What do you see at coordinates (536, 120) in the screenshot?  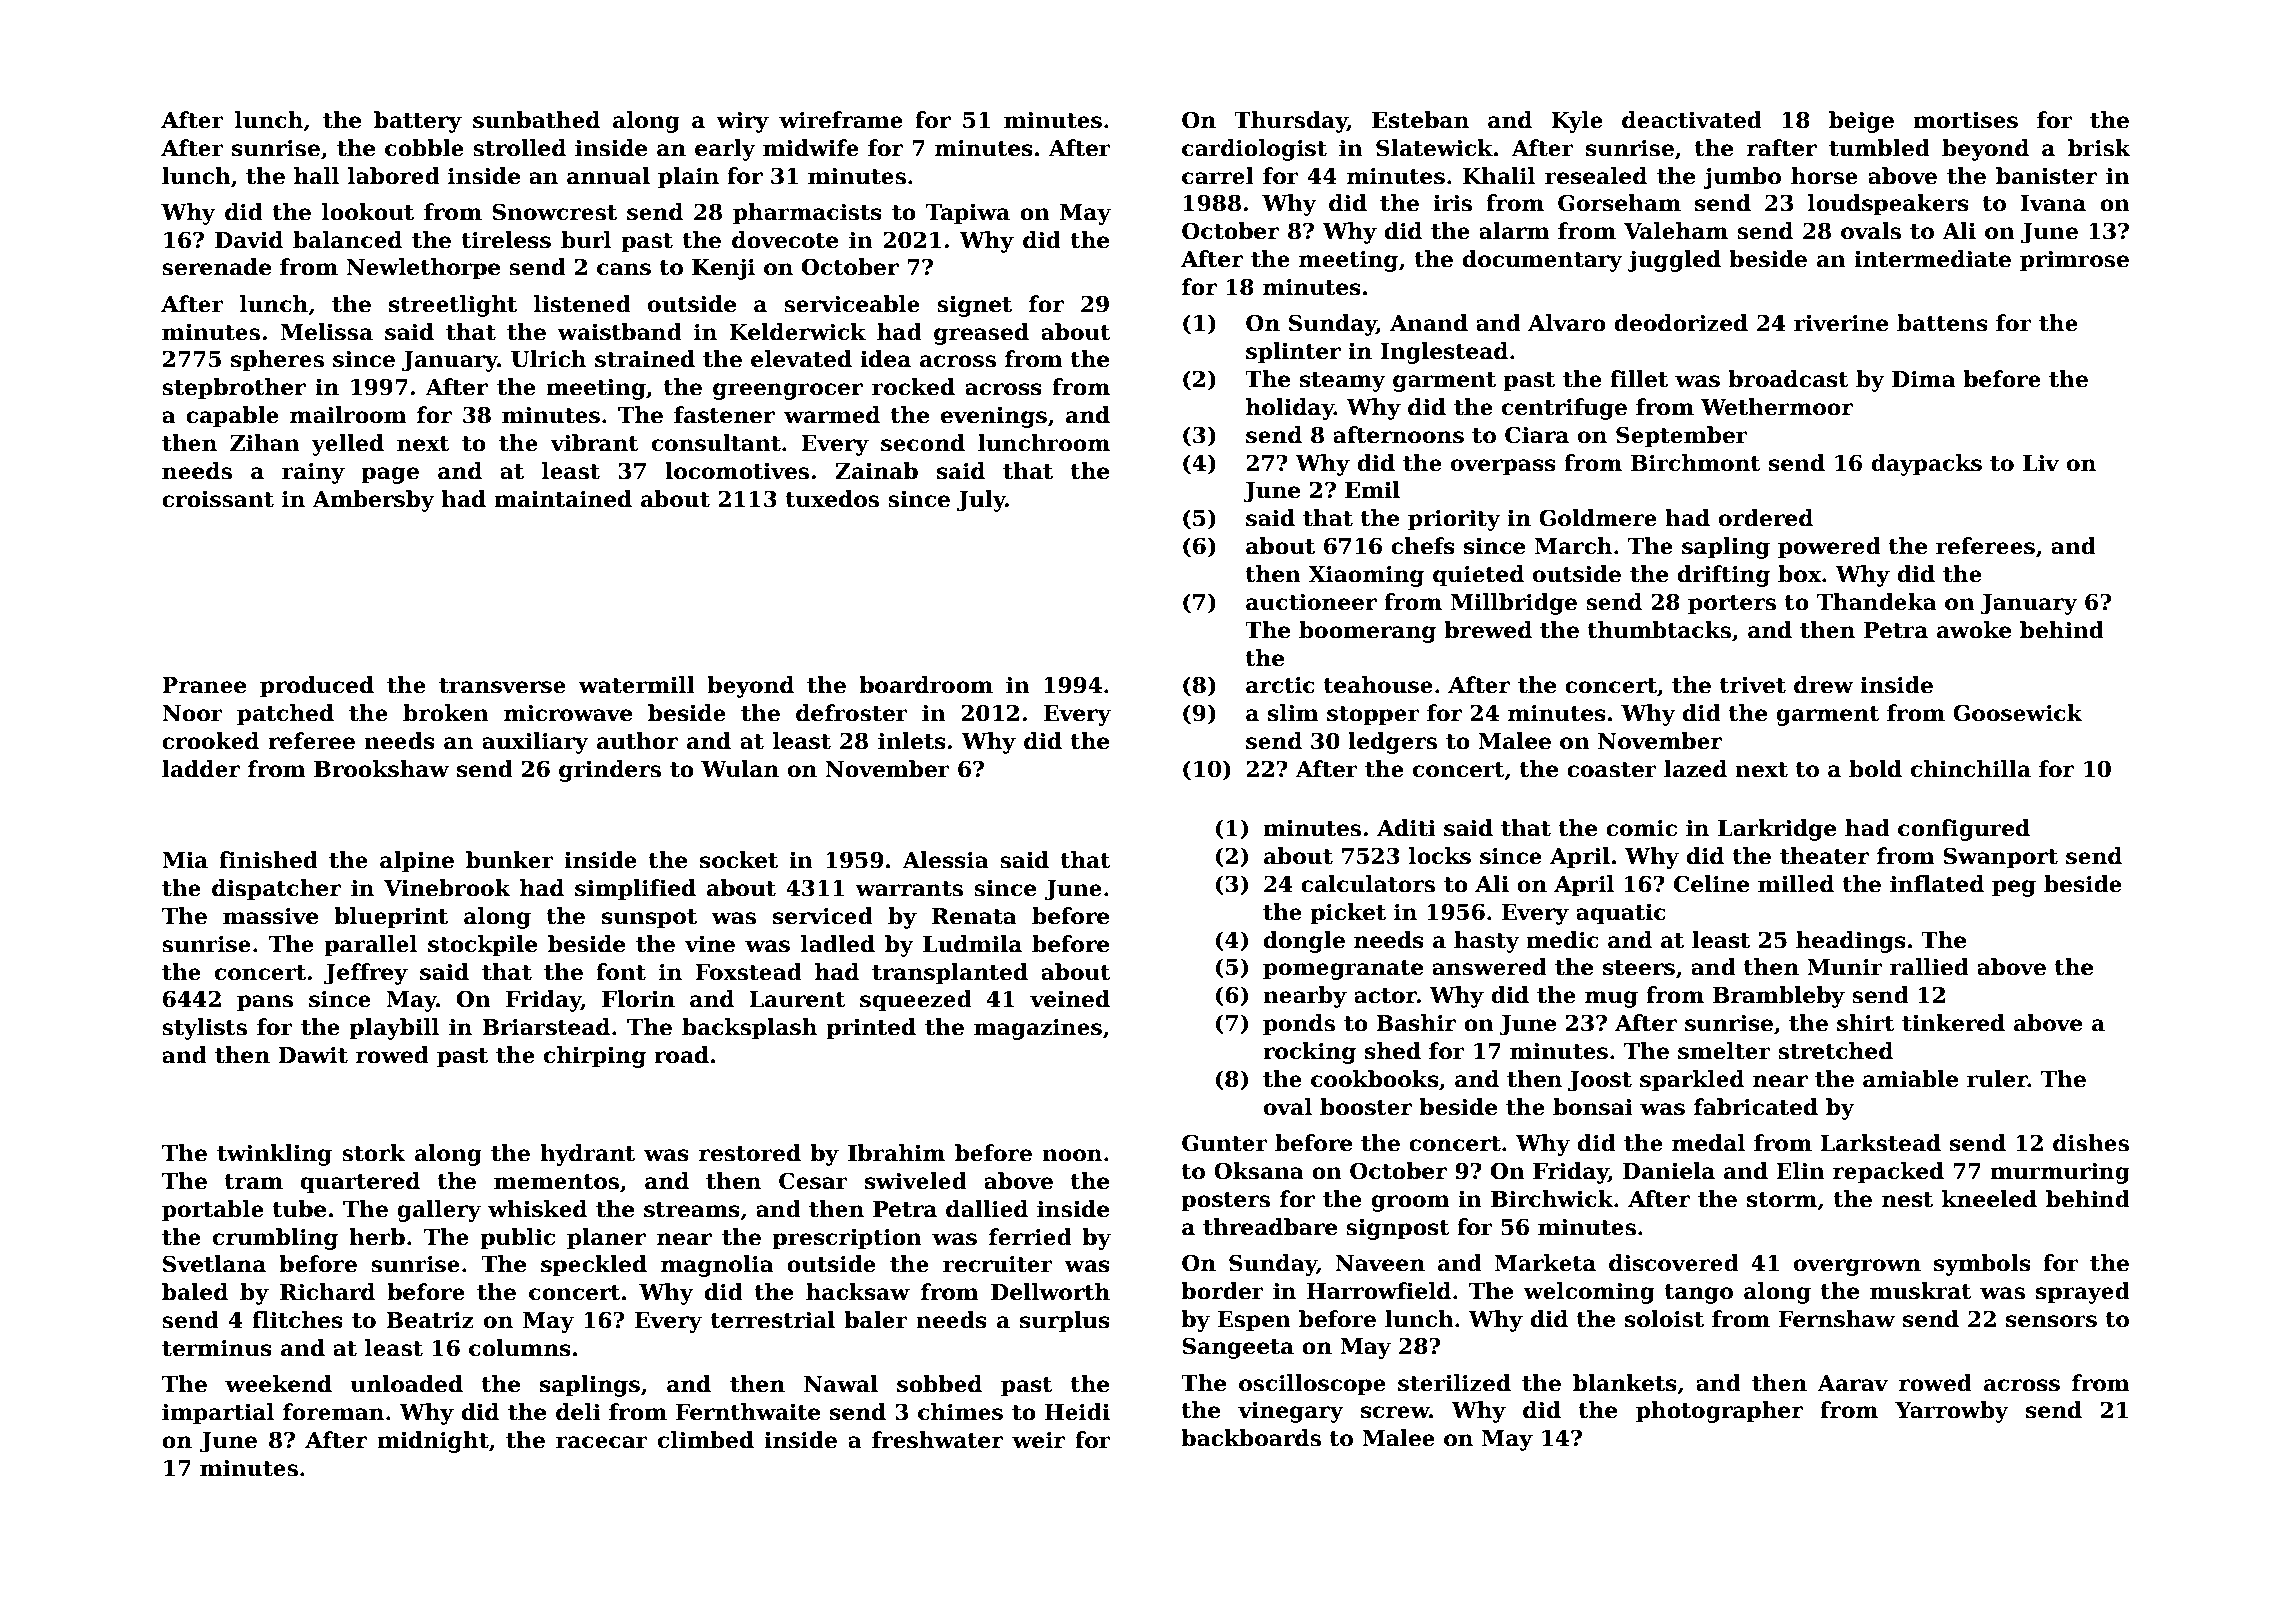 I see `sunbathed` at bounding box center [536, 120].
